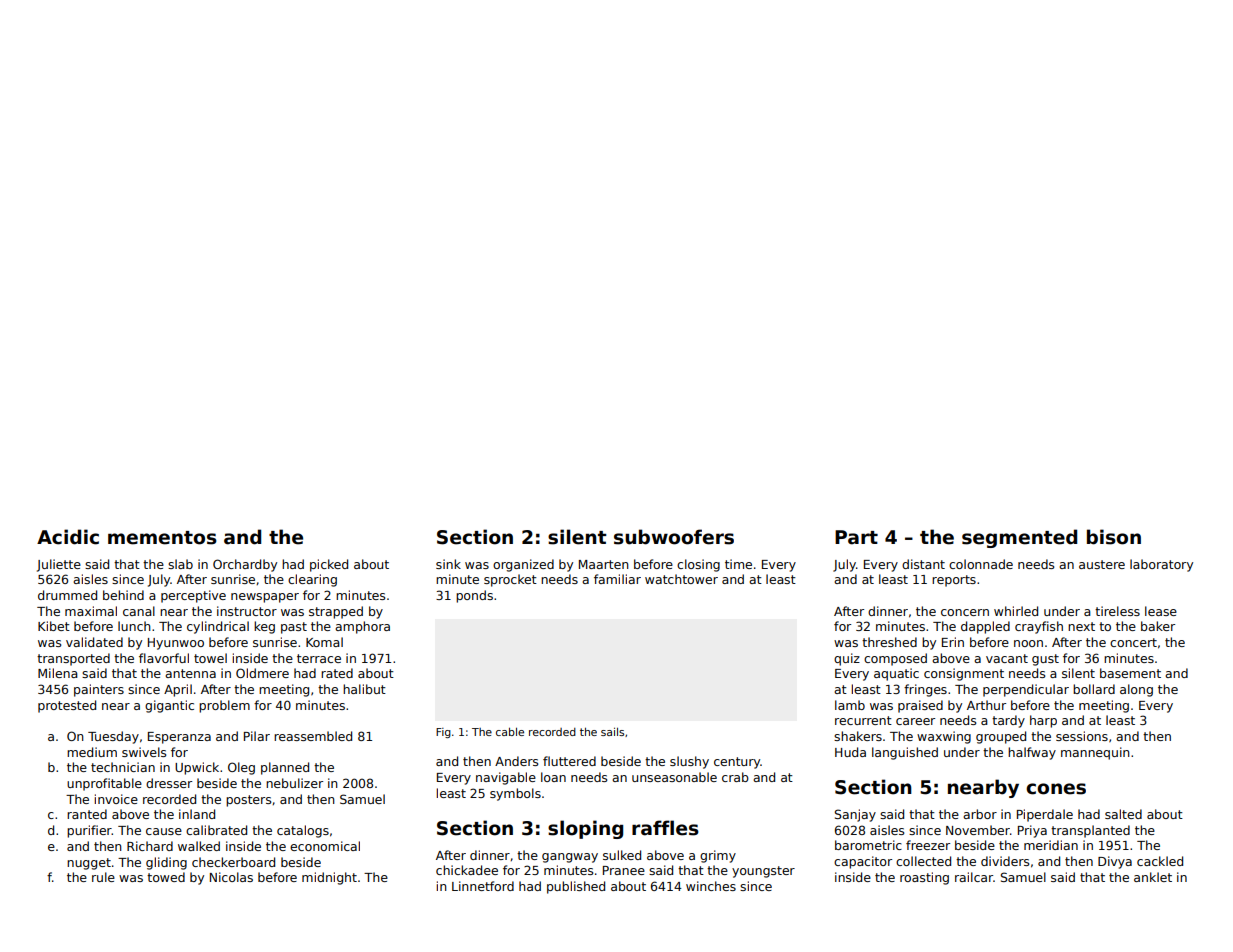 This screenshot has width=1233, height=952. What do you see at coordinates (674, 537) in the screenshot?
I see `subwoofers` at bounding box center [674, 537].
